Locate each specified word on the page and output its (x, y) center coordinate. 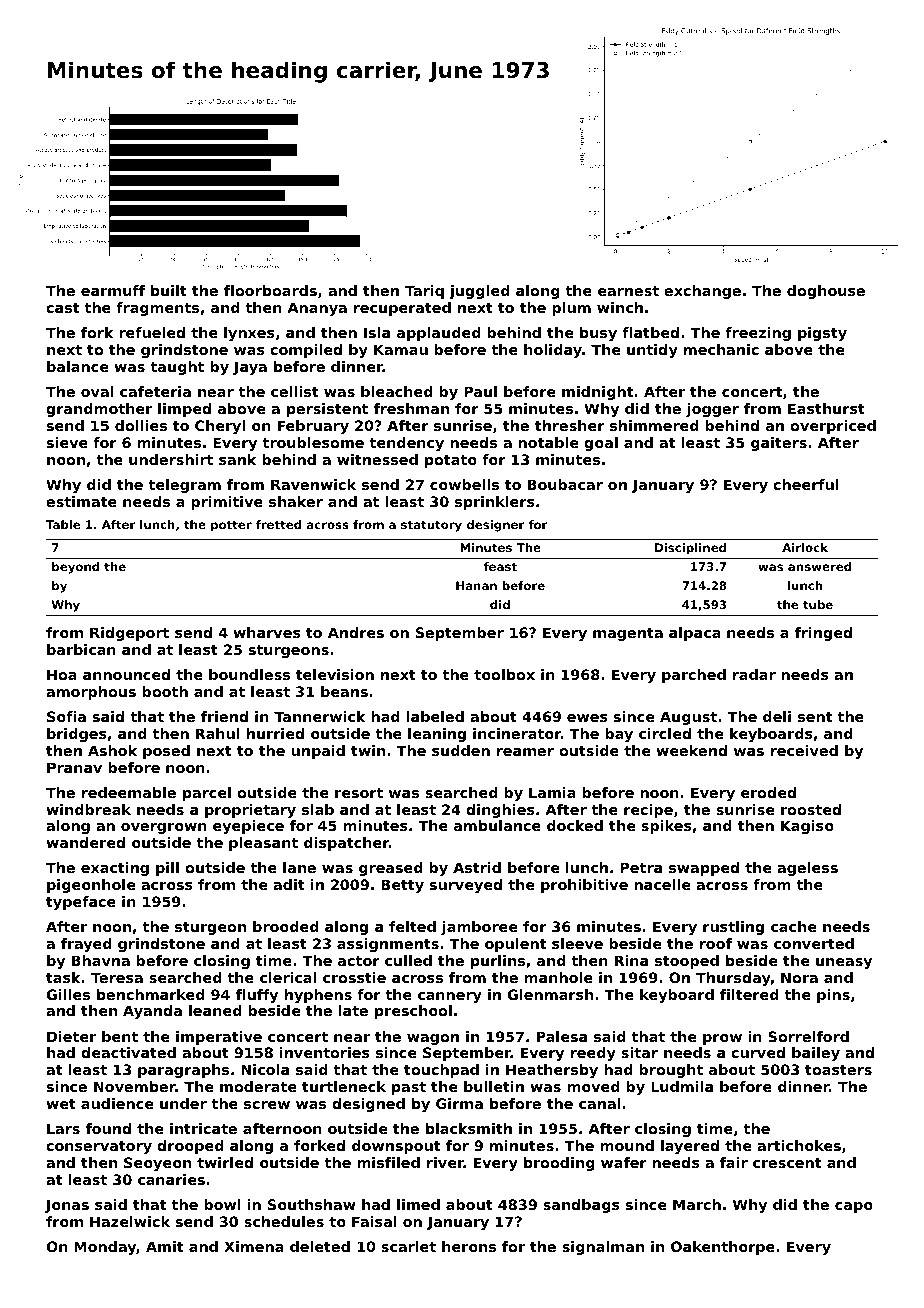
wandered (85, 842)
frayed (86, 945)
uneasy (844, 963)
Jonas (67, 1206)
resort (359, 793)
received (804, 750)
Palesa (562, 1036)
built (169, 290)
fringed (823, 634)
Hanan (476, 585)
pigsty (822, 334)
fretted (278, 524)
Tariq (424, 292)
